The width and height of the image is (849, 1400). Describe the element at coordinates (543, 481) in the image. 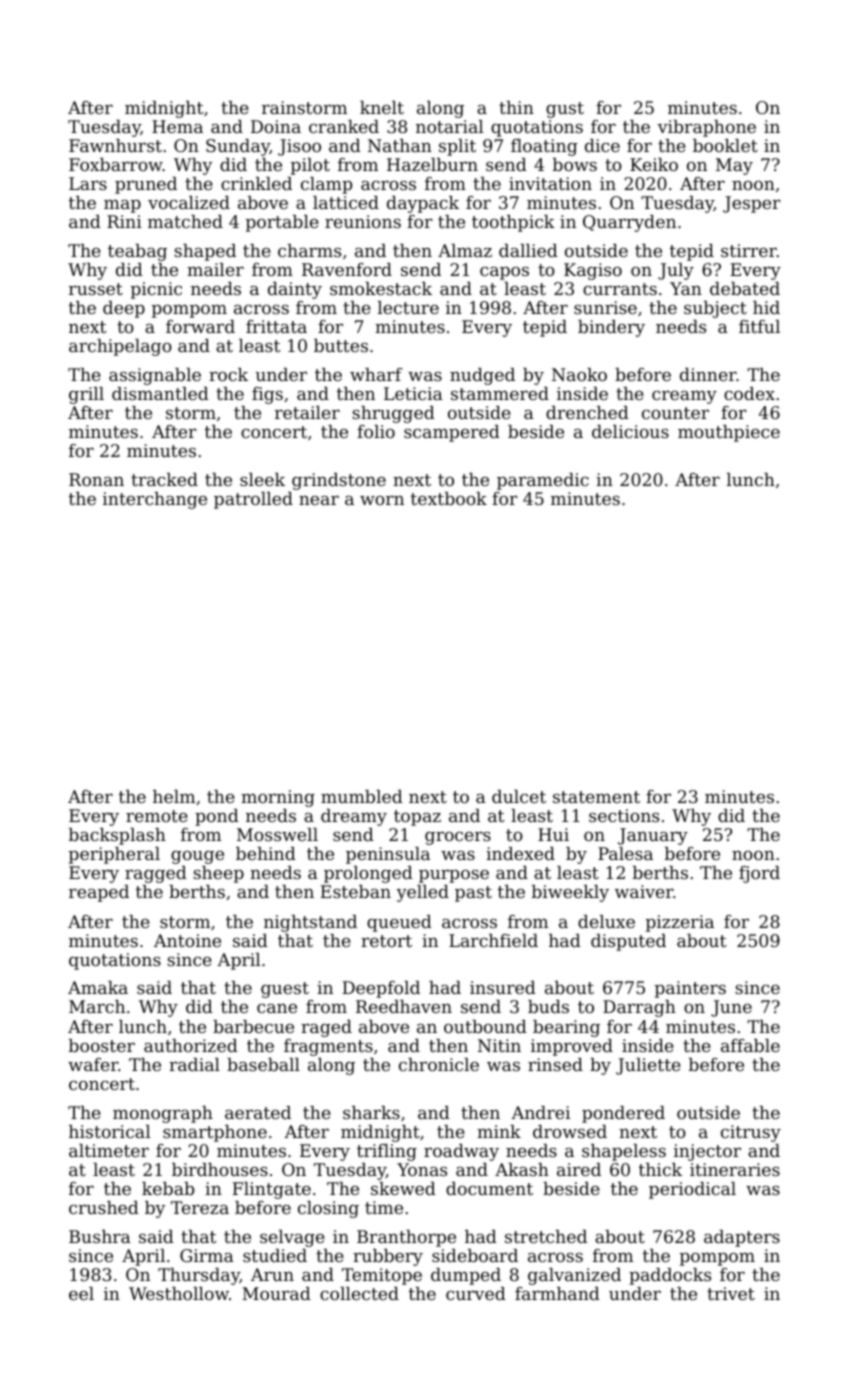

I see `paramedic` at that location.
